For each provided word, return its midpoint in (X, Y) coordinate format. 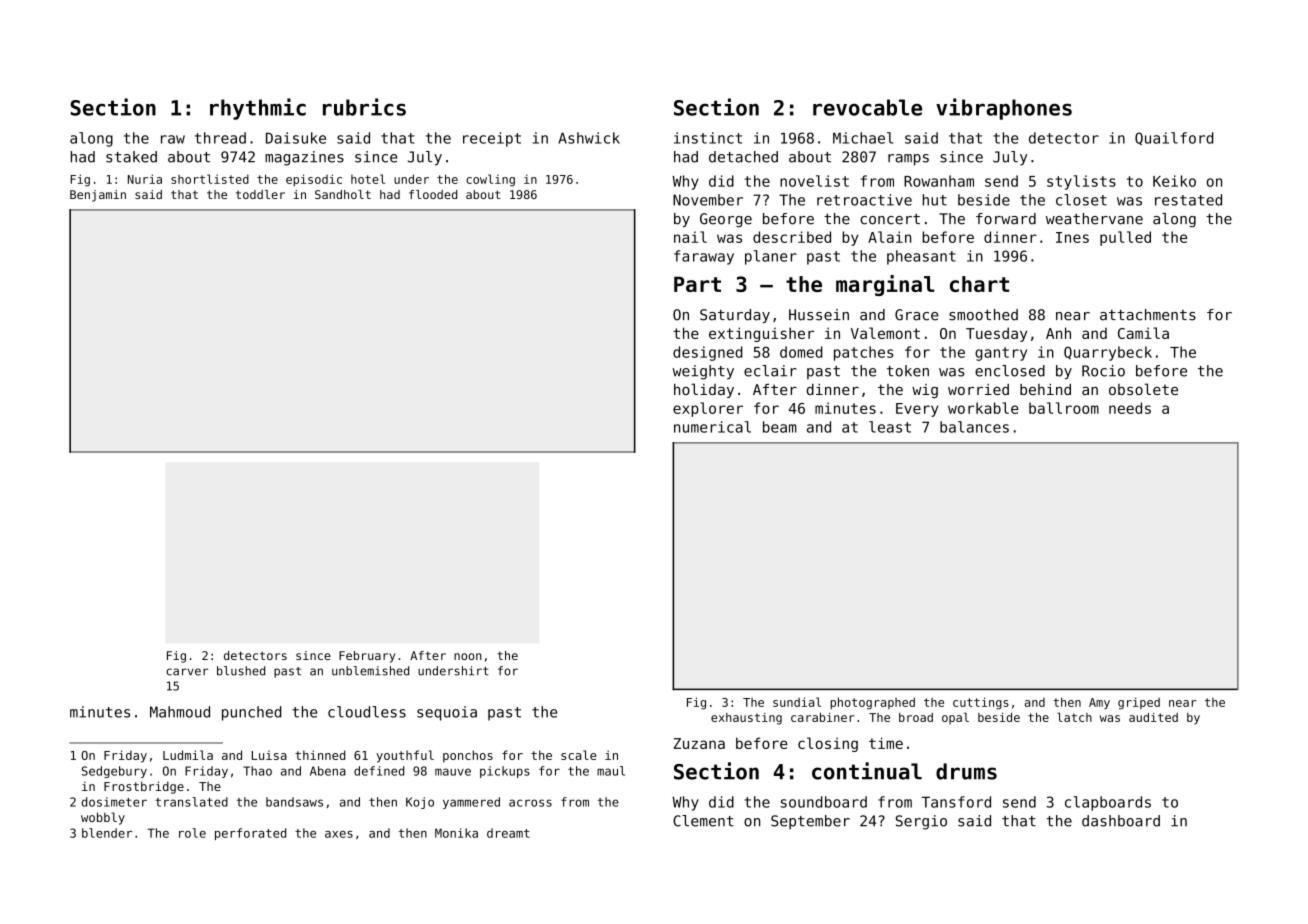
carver (187, 672)
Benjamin (98, 196)
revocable (867, 107)
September (810, 822)
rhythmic (258, 109)
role (192, 833)
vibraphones (1004, 109)
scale (578, 755)
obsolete (1143, 389)
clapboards (1108, 803)
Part (697, 284)
